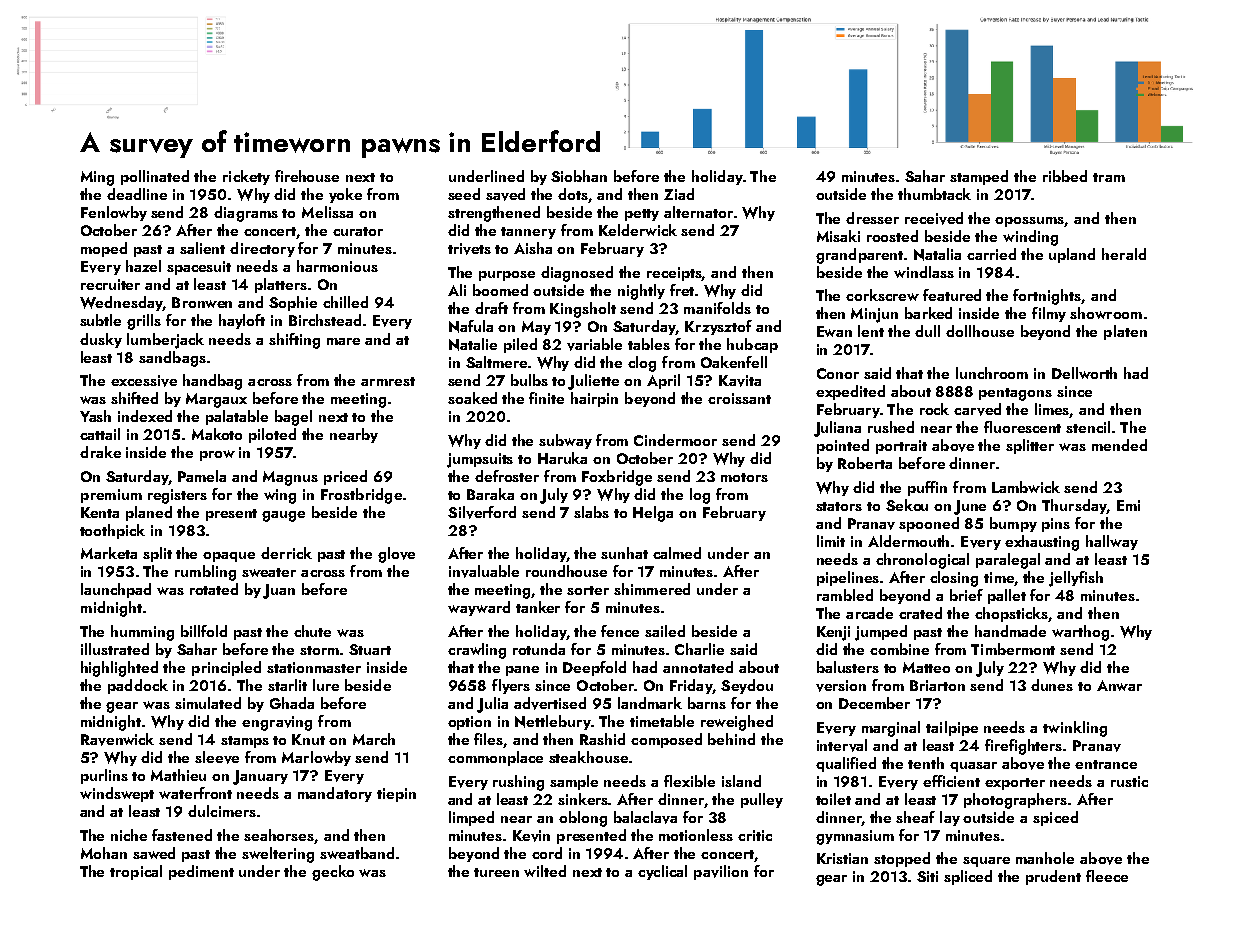  I want to click on Frostbridge, so click(361, 496).
